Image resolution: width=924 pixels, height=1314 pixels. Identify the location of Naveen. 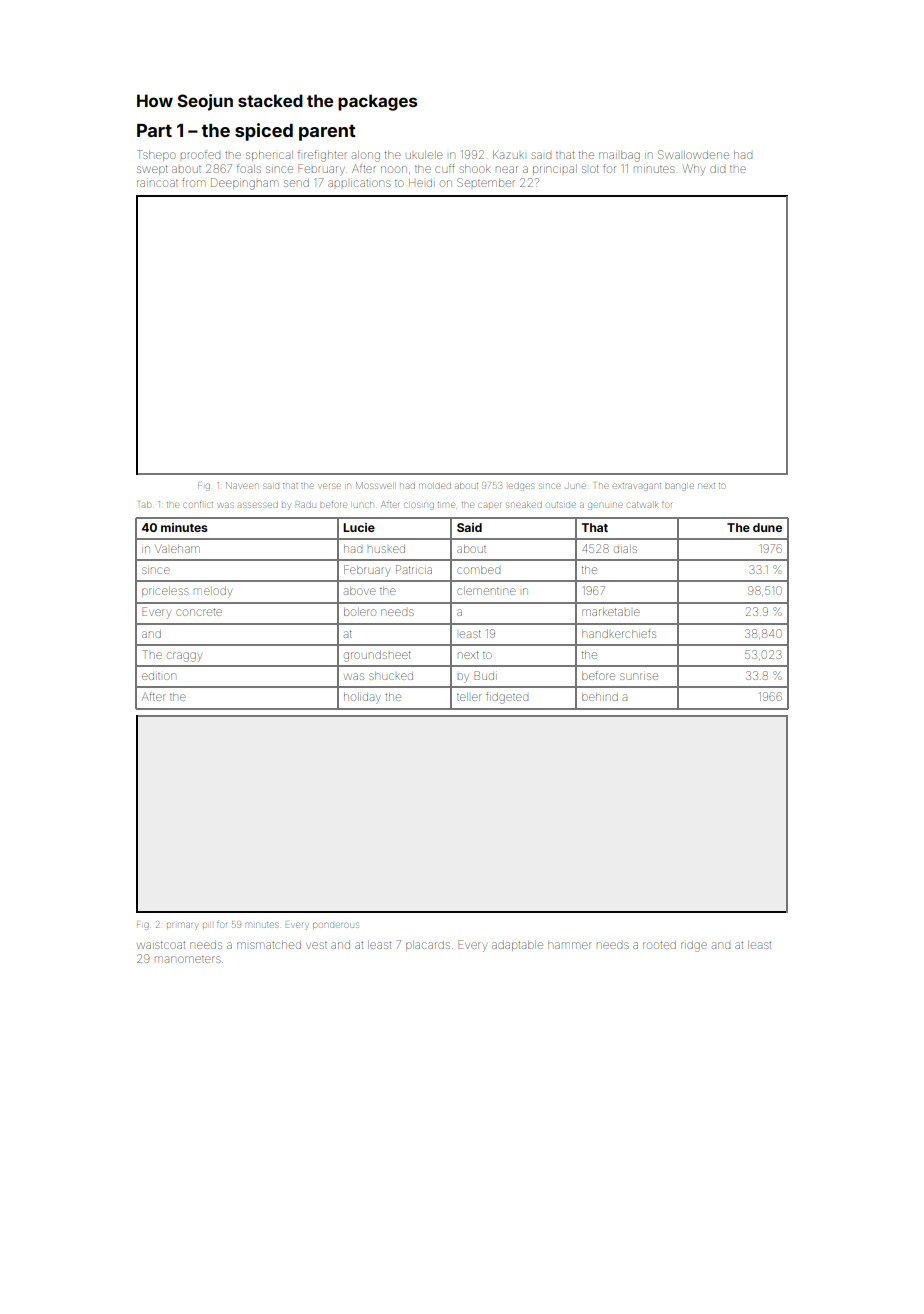
(241, 485).
